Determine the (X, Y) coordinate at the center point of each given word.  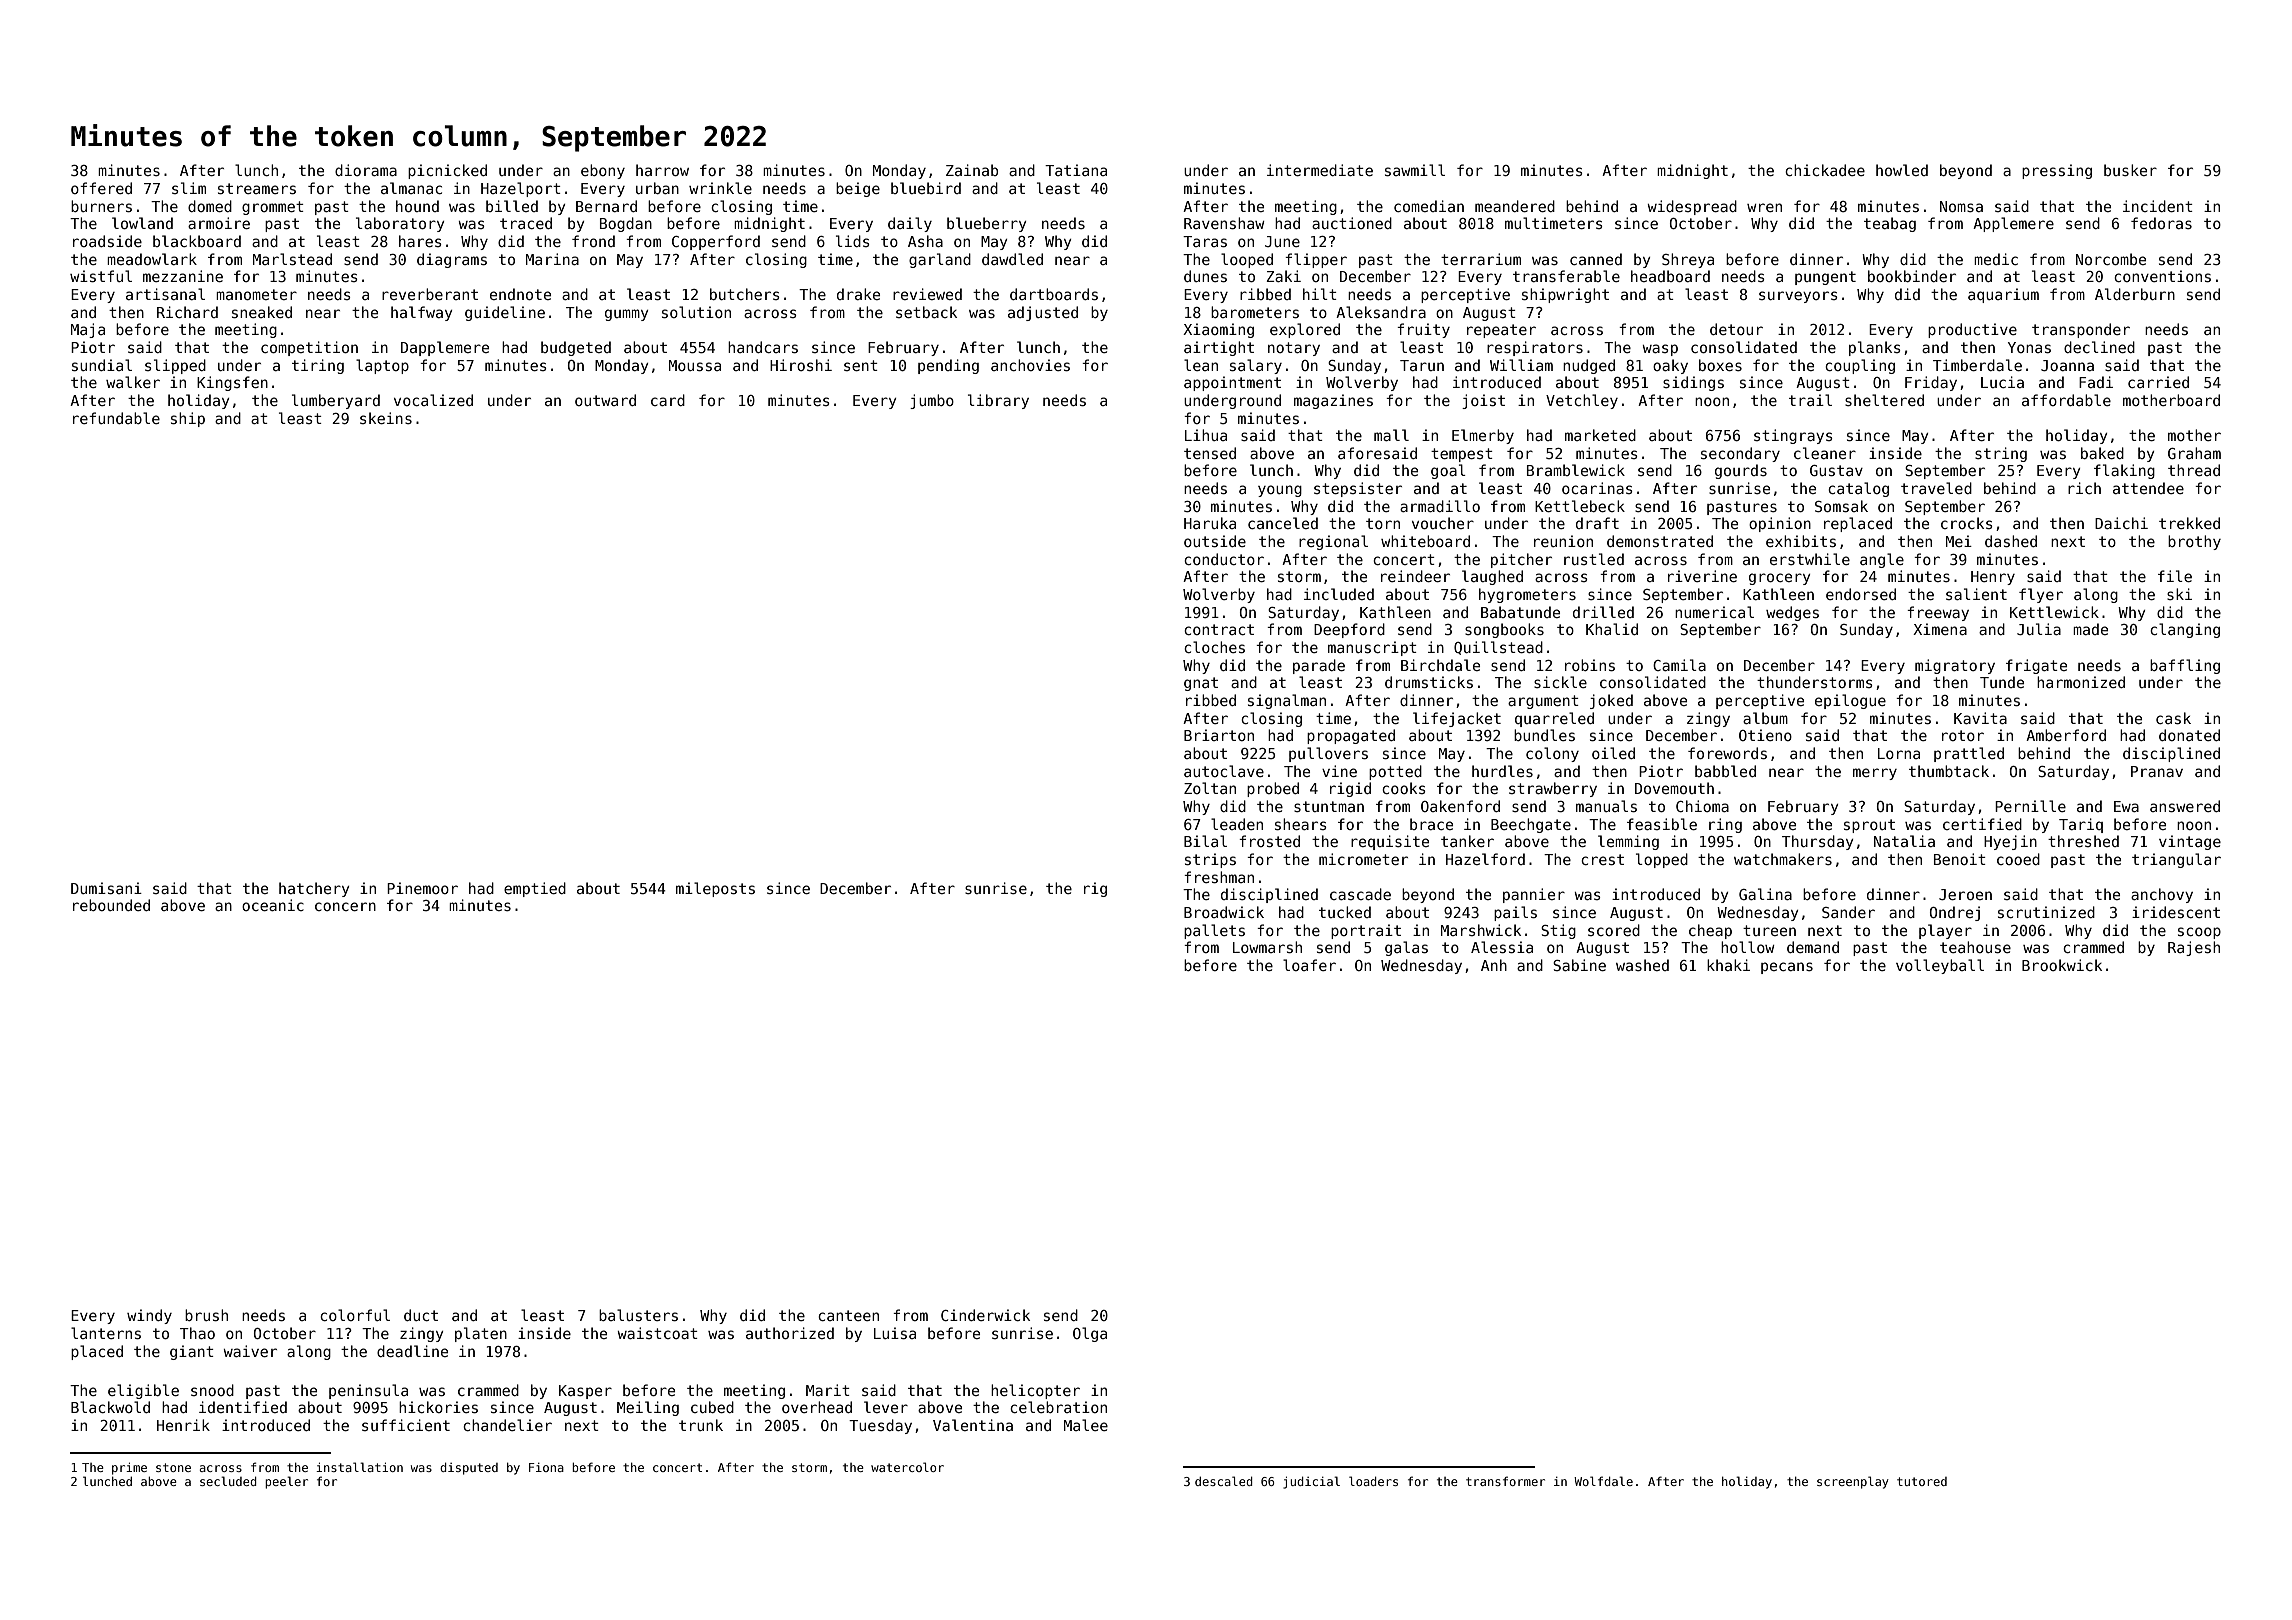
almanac (411, 188)
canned (1596, 259)
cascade (1360, 894)
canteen (848, 1315)
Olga (1090, 1334)
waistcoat (657, 1333)
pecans (1787, 968)
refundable (116, 418)
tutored (1922, 1481)
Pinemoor (422, 888)
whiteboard (1425, 541)
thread (2194, 470)
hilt (1320, 294)
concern (345, 906)
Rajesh (2194, 948)
